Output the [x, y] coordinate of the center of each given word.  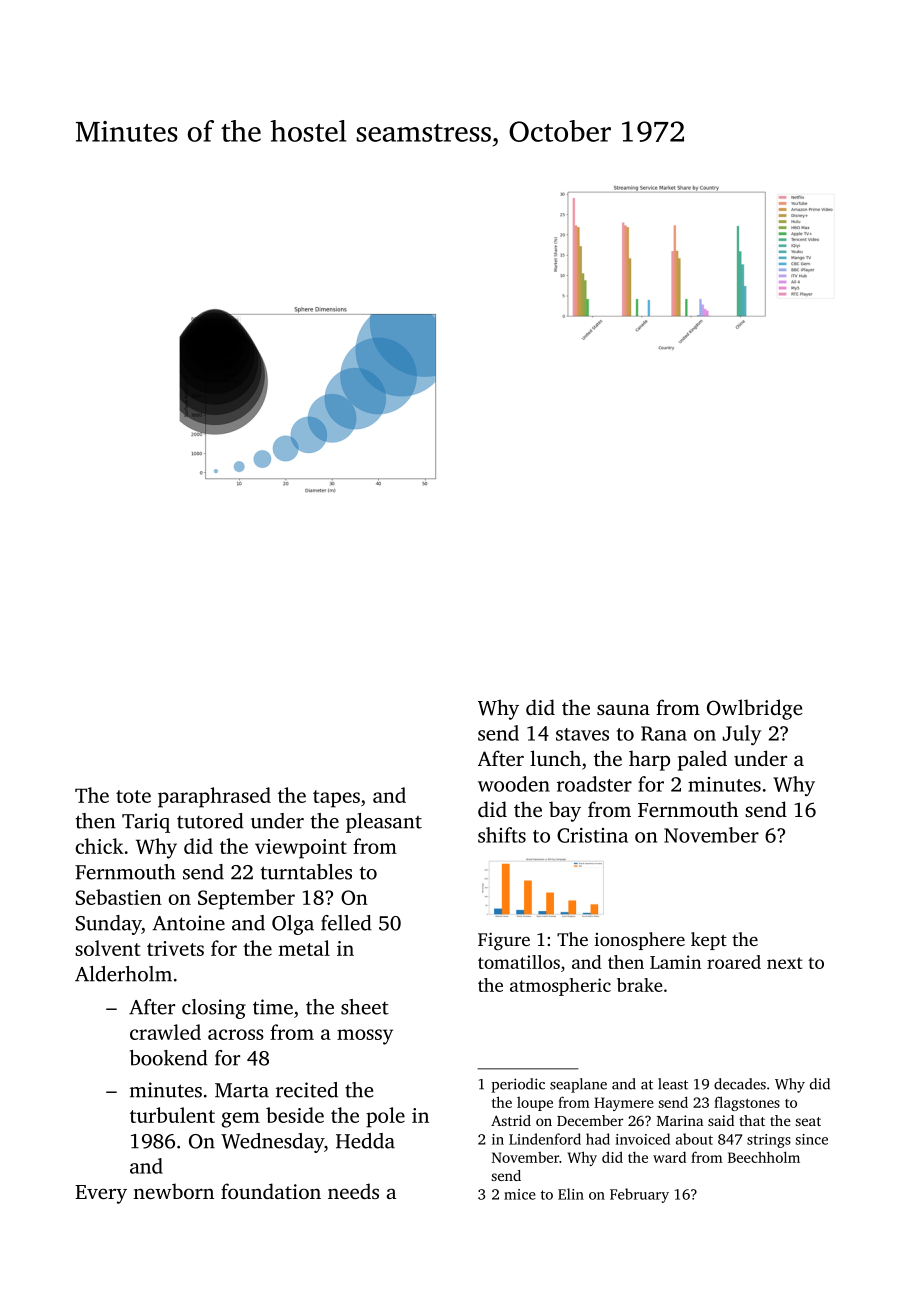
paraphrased [214, 797]
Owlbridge [755, 709]
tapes [336, 799]
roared [734, 962]
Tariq [146, 823]
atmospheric [560, 987]
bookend [169, 1058]
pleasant [384, 823]
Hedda [365, 1141]
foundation [271, 1191]
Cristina [592, 835]
